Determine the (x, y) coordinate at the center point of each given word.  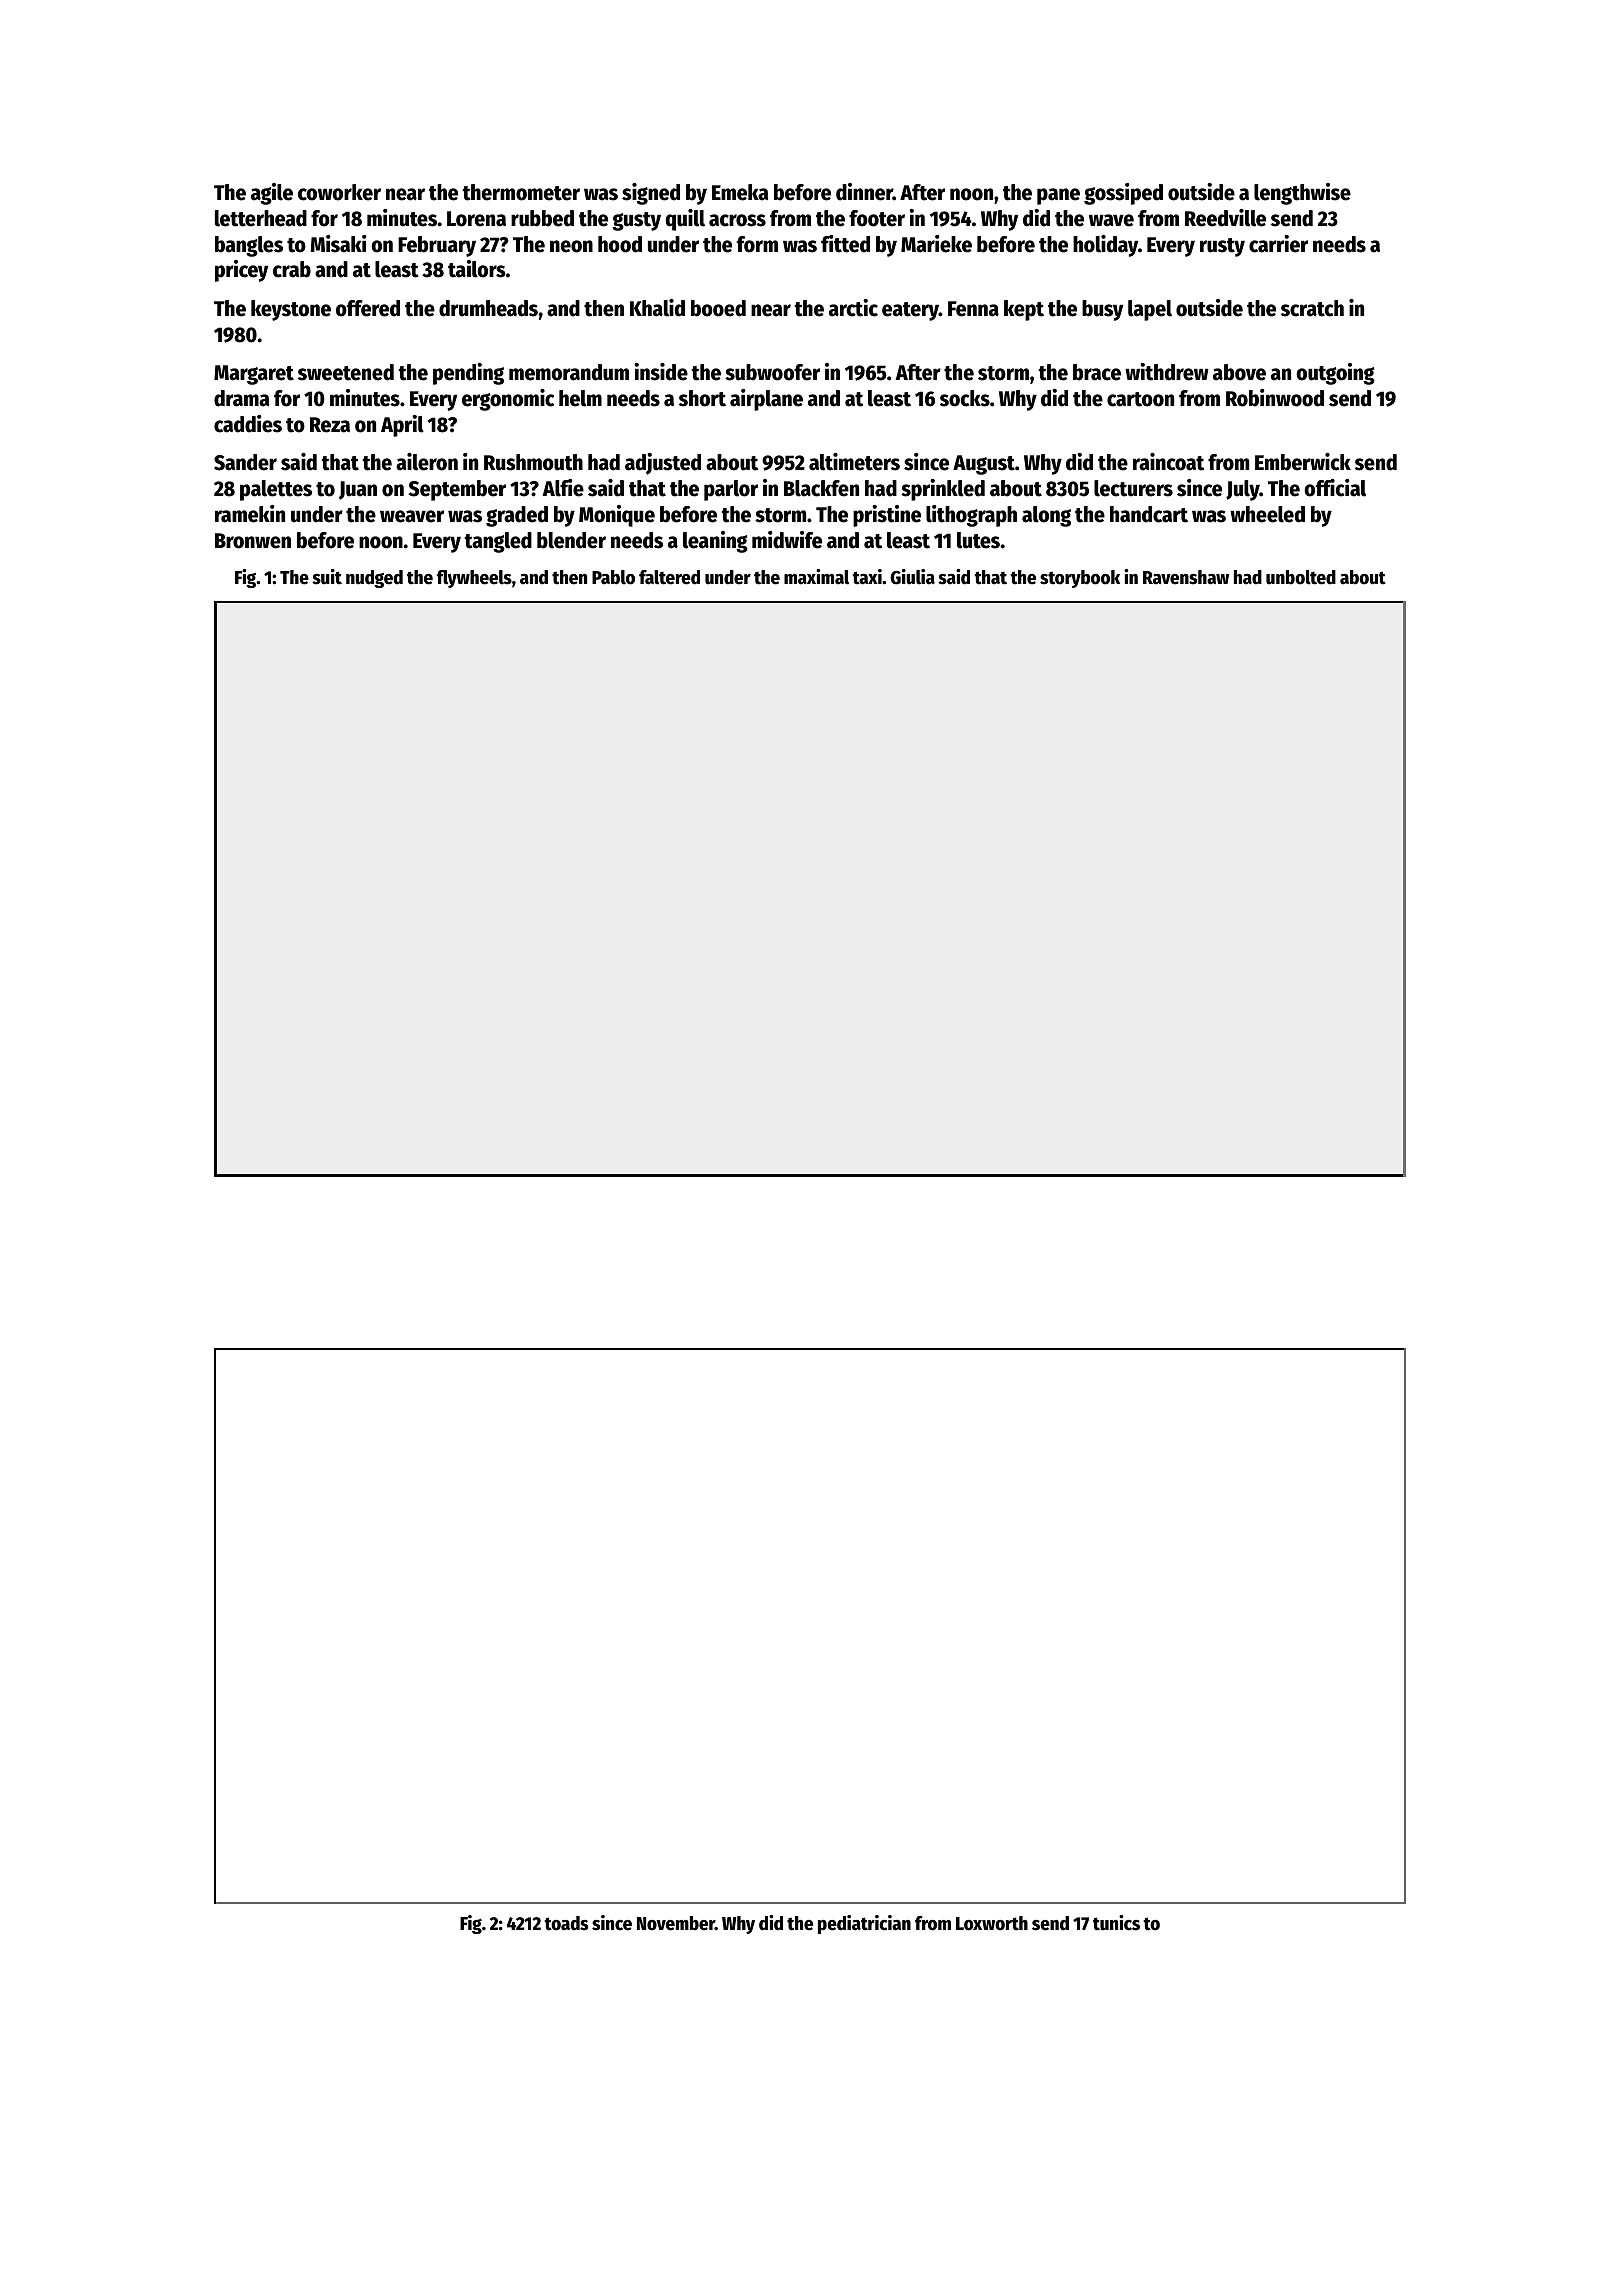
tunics (1116, 1923)
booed (718, 308)
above (1239, 372)
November (676, 1923)
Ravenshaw (1186, 577)
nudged (374, 579)
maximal (816, 577)
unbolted (1301, 577)
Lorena (476, 219)
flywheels (474, 579)
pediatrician (864, 1924)
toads (566, 1923)
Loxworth (992, 1923)
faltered (669, 577)
